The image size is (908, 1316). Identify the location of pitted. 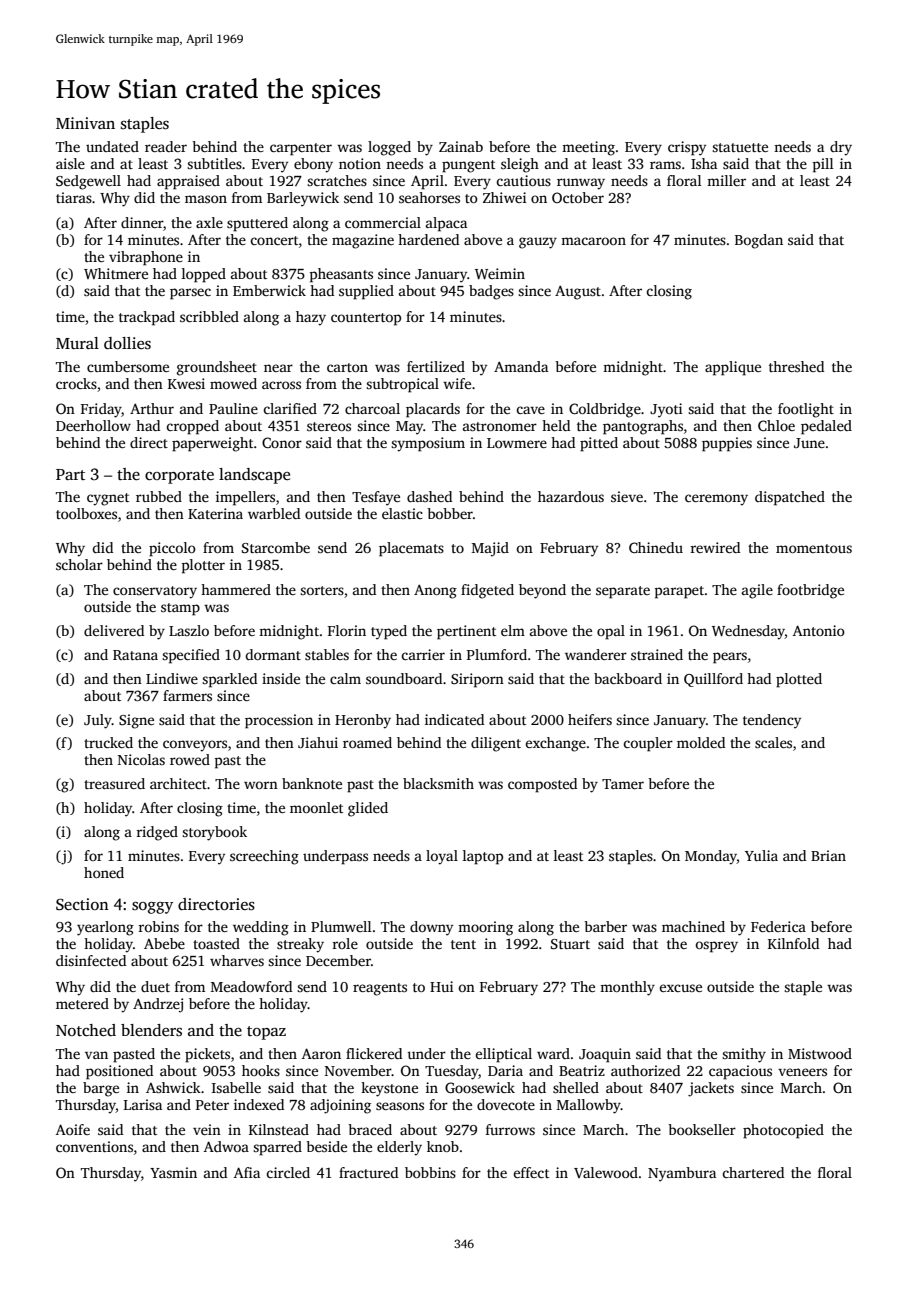
(599, 444).
